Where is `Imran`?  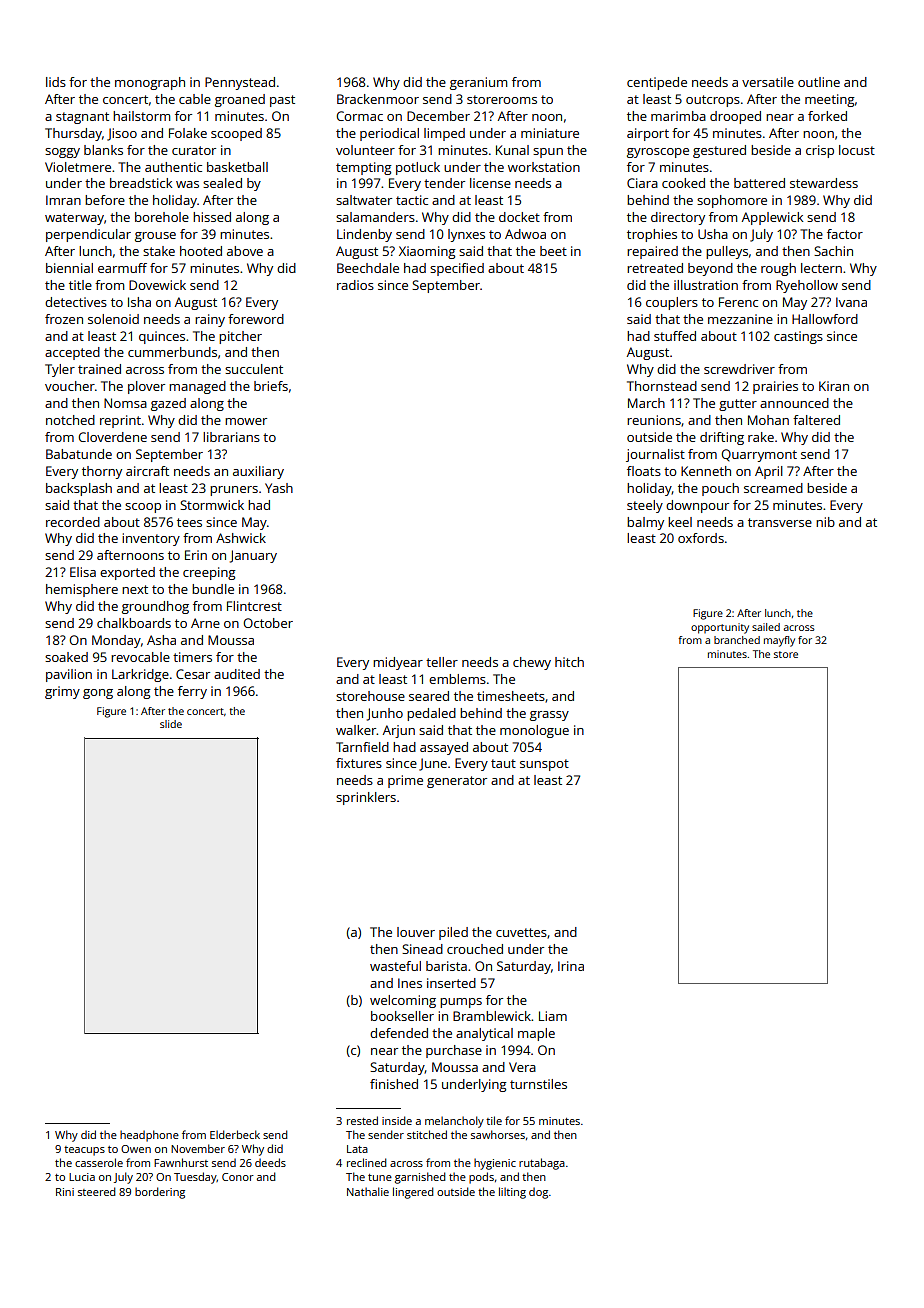 Imran is located at coordinates (63, 200).
